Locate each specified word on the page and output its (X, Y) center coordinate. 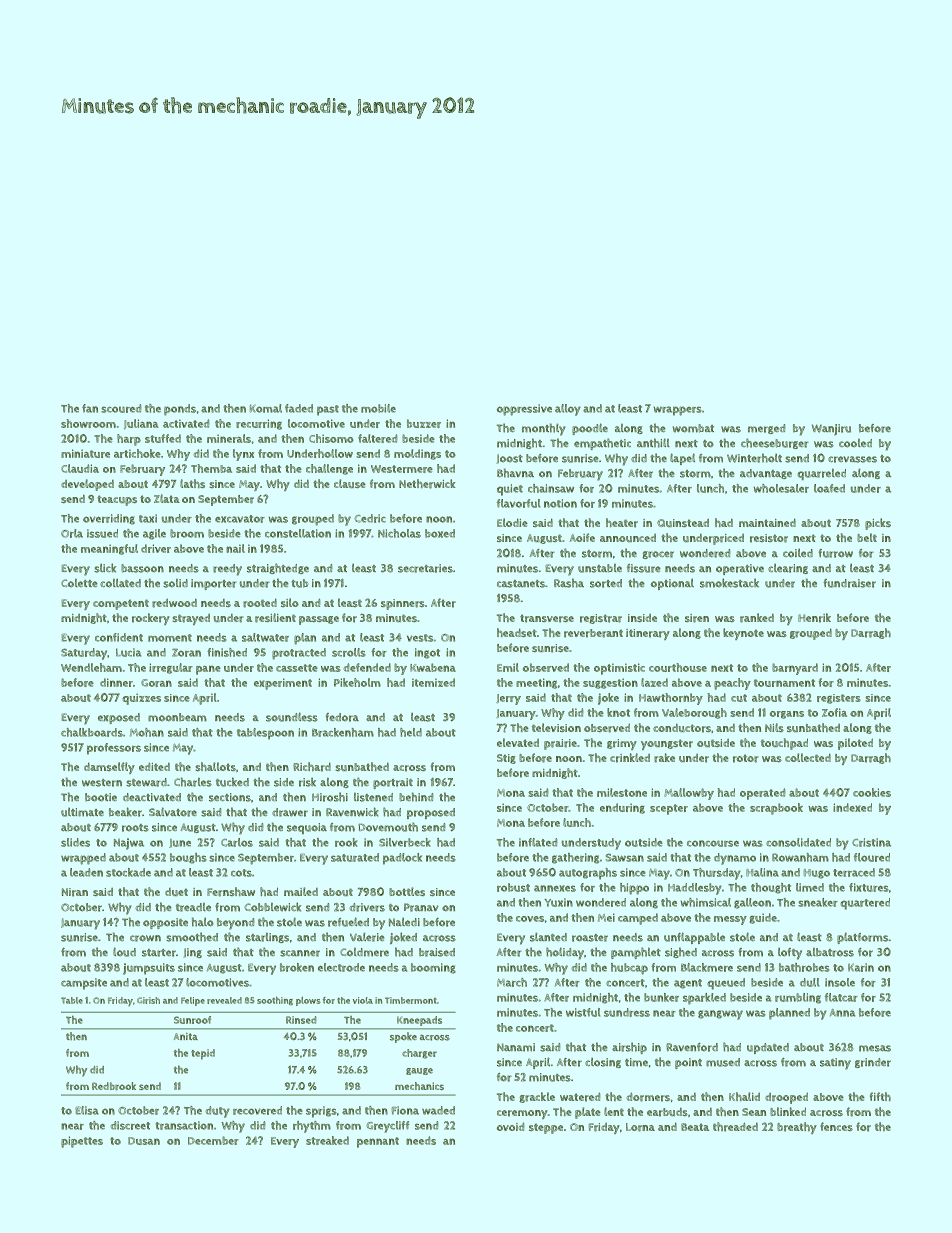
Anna (842, 1013)
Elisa (87, 1110)
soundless (292, 717)
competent (121, 604)
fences (836, 1126)
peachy (732, 684)
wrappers (678, 411)
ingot (427, 653)
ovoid (510, 1126)
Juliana (141, 424)
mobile (378, 408)
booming (433, 968)
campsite (84, 984)
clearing (788, 569)
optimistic (619, 669)
